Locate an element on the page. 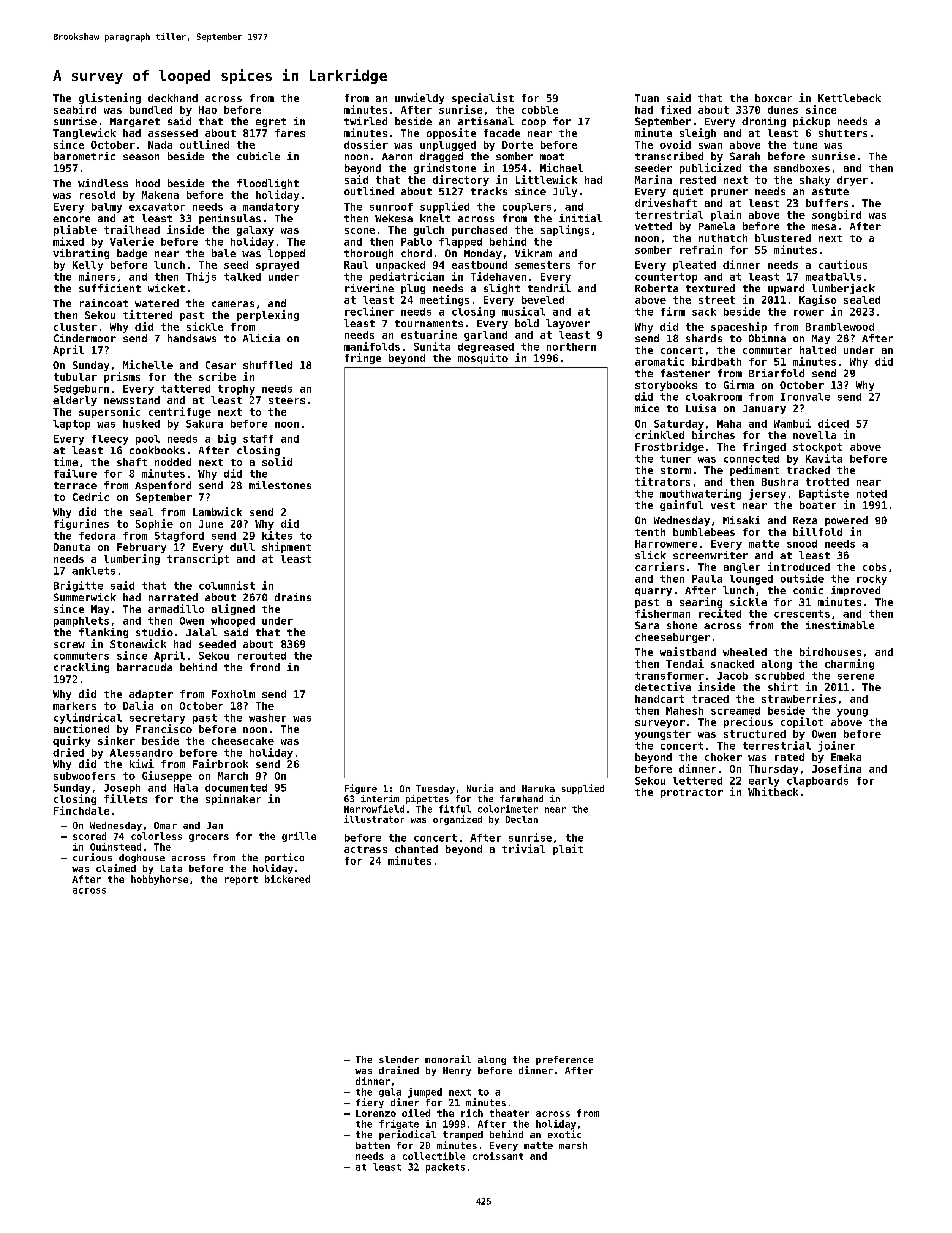  grocers is located at coordinates (209, 838).
